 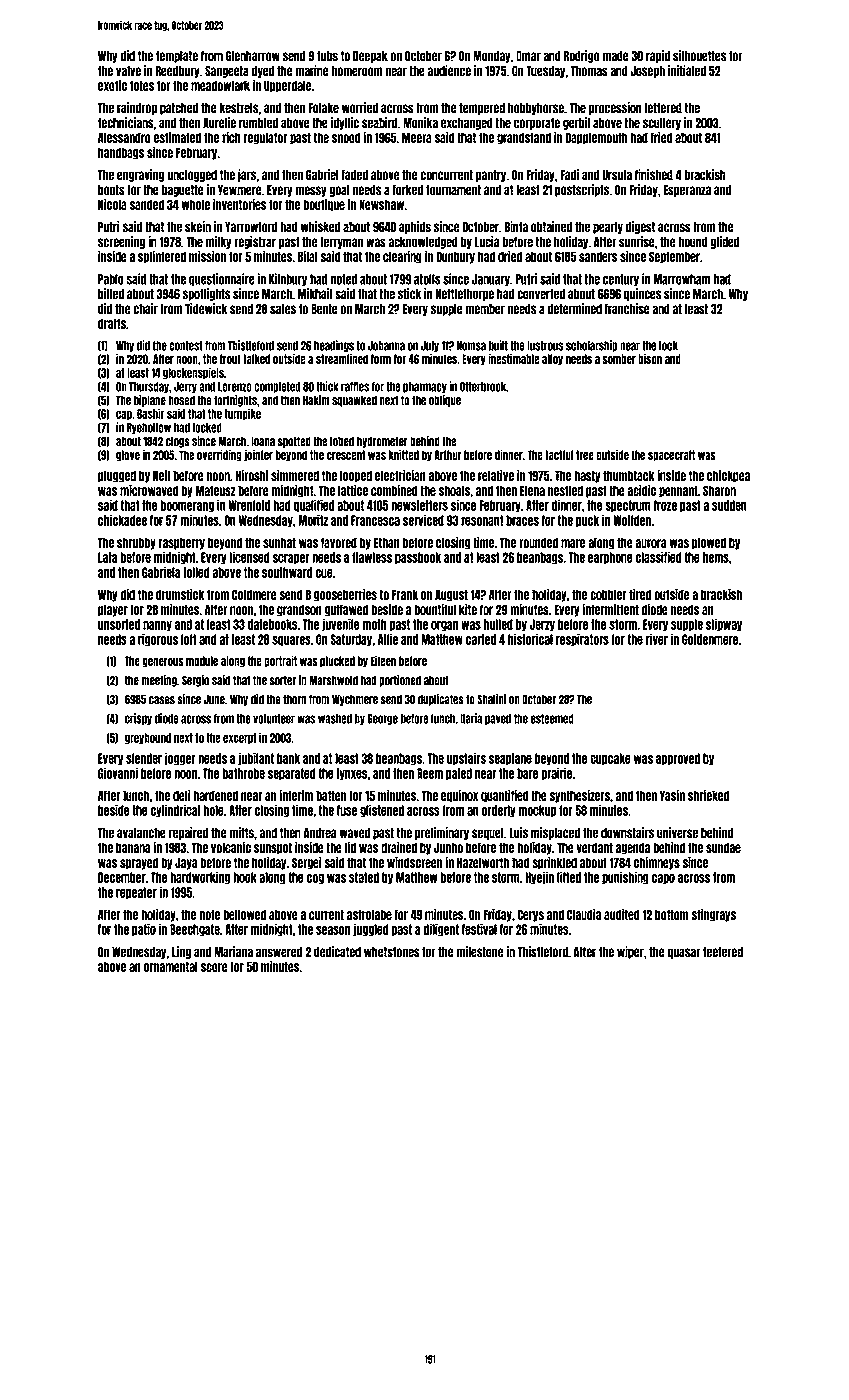 What do you see at coordinates (251, 227) in the image?
I see `Yarrowford` at bounding box center [251, 227].
